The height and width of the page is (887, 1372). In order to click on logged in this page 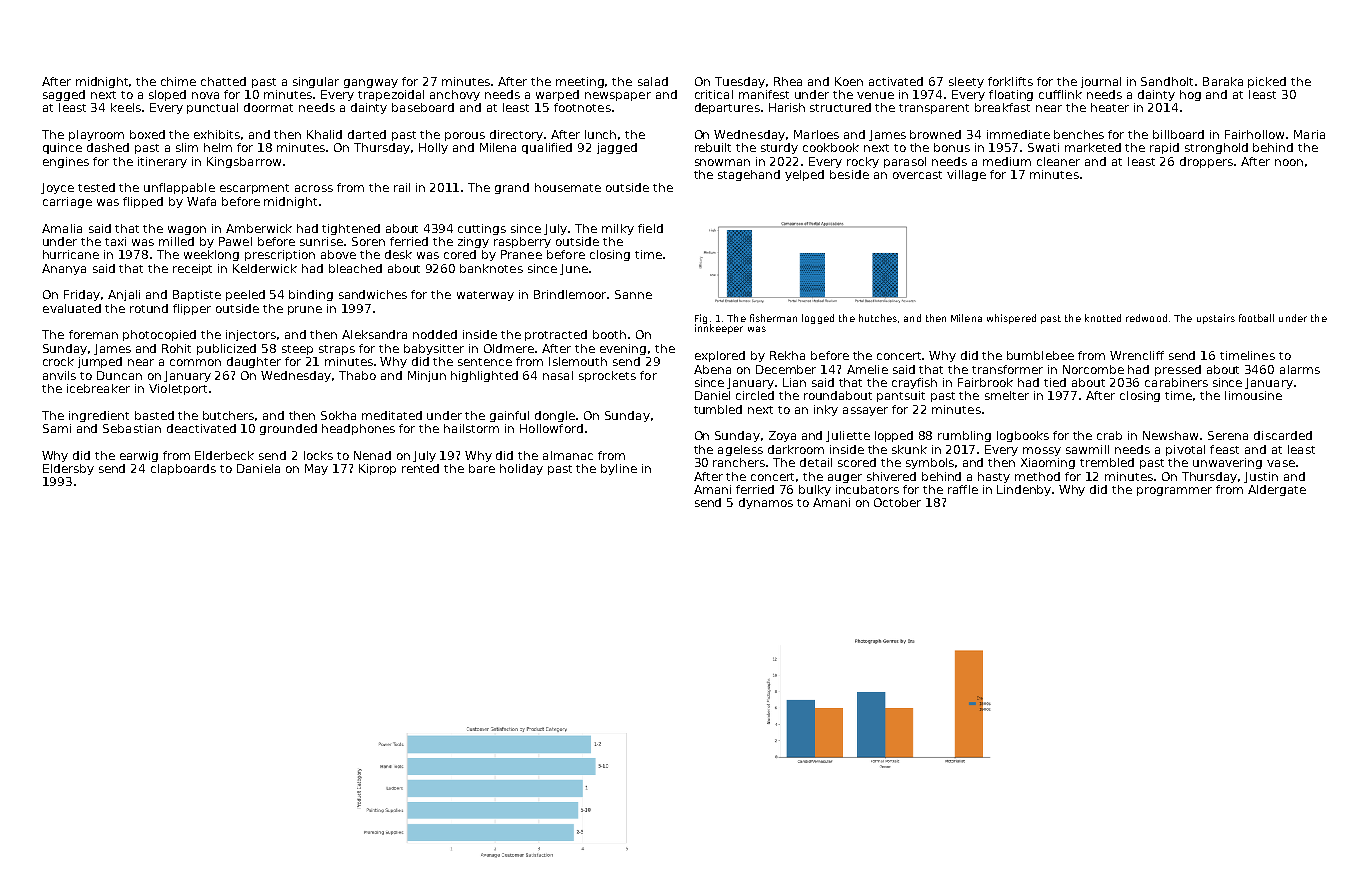, I will do `click(818, 319)`.
